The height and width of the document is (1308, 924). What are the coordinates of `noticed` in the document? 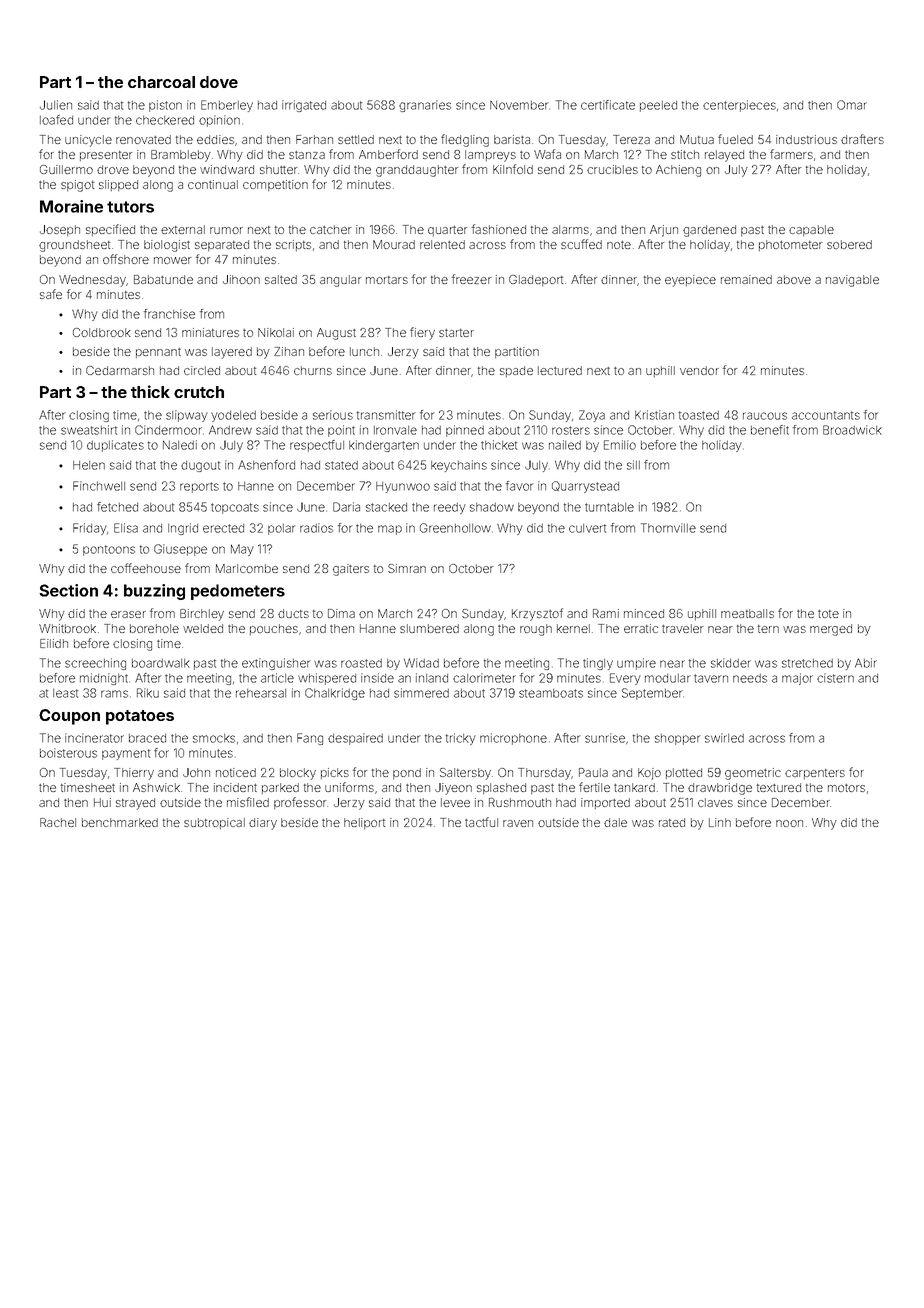 It's located at (236, 772).
